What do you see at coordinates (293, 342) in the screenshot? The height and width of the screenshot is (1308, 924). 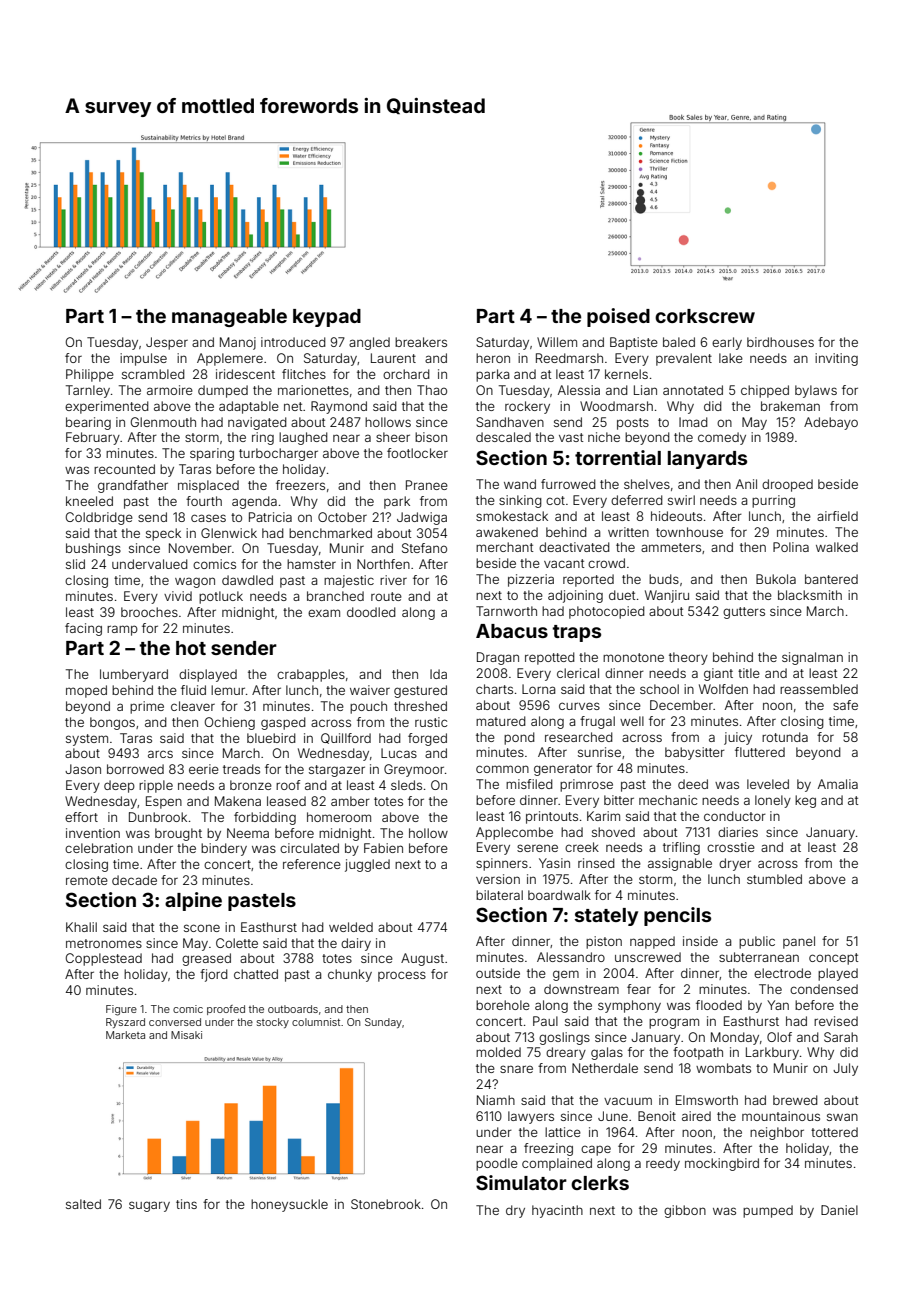 I see `introduced` at bounding box center [293, 342].
